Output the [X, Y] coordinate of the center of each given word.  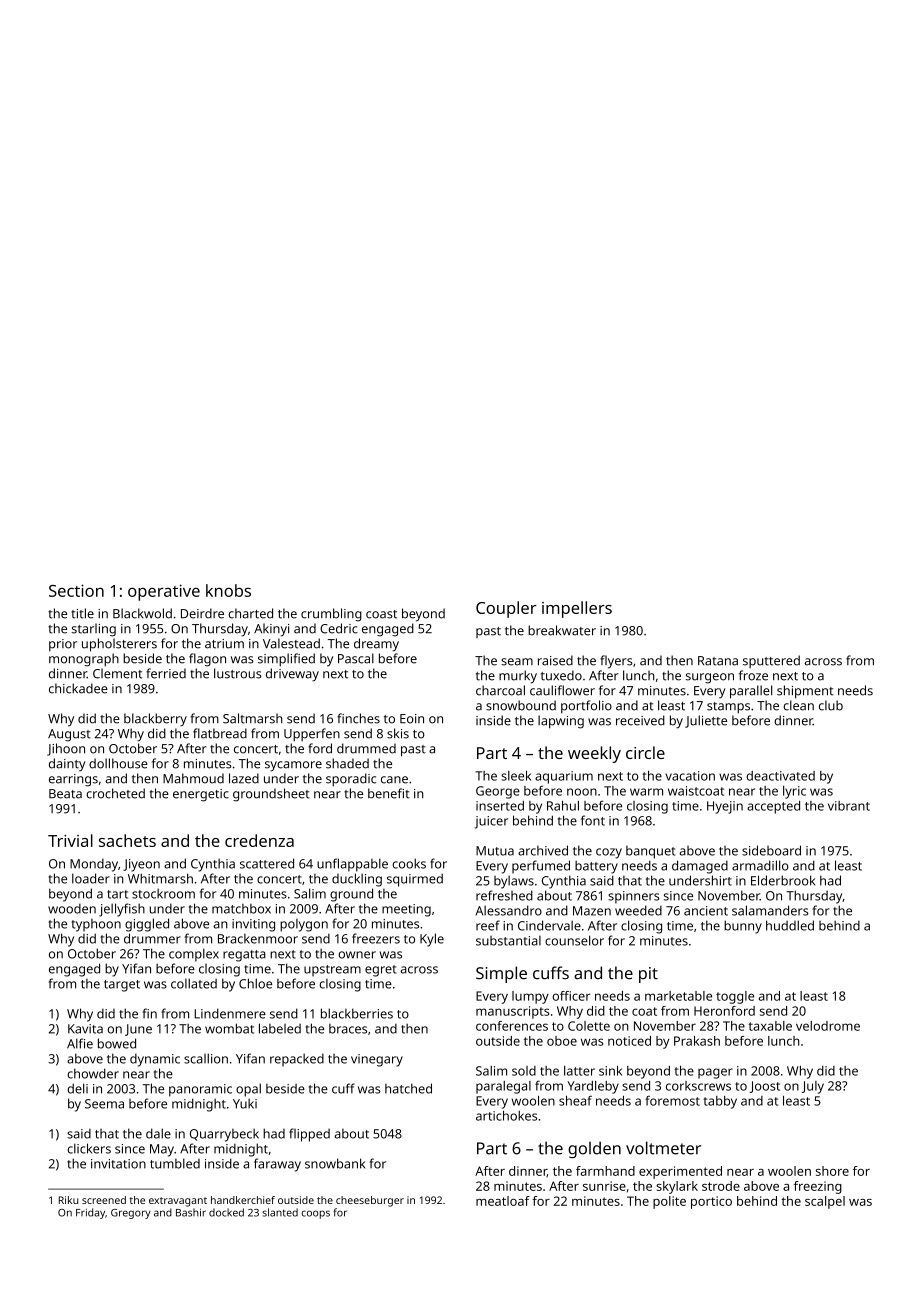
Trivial [70, 840]
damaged [700, 867]
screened [104, 1200]
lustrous [238, 673]
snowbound [521, 705]
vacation [690, 776]
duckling [357, 880]
